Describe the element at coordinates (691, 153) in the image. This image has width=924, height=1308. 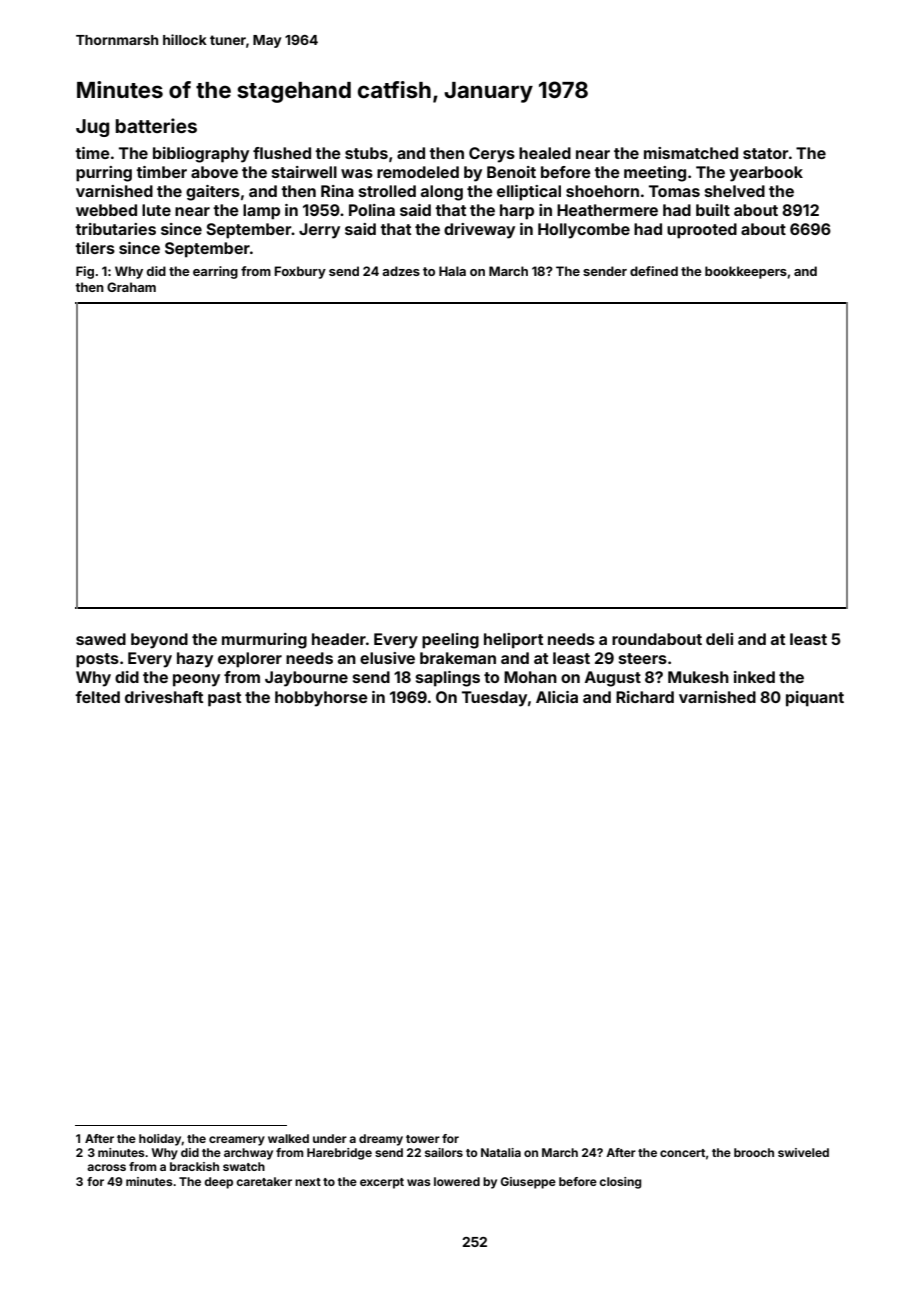
I see `mismatched` at that location.
